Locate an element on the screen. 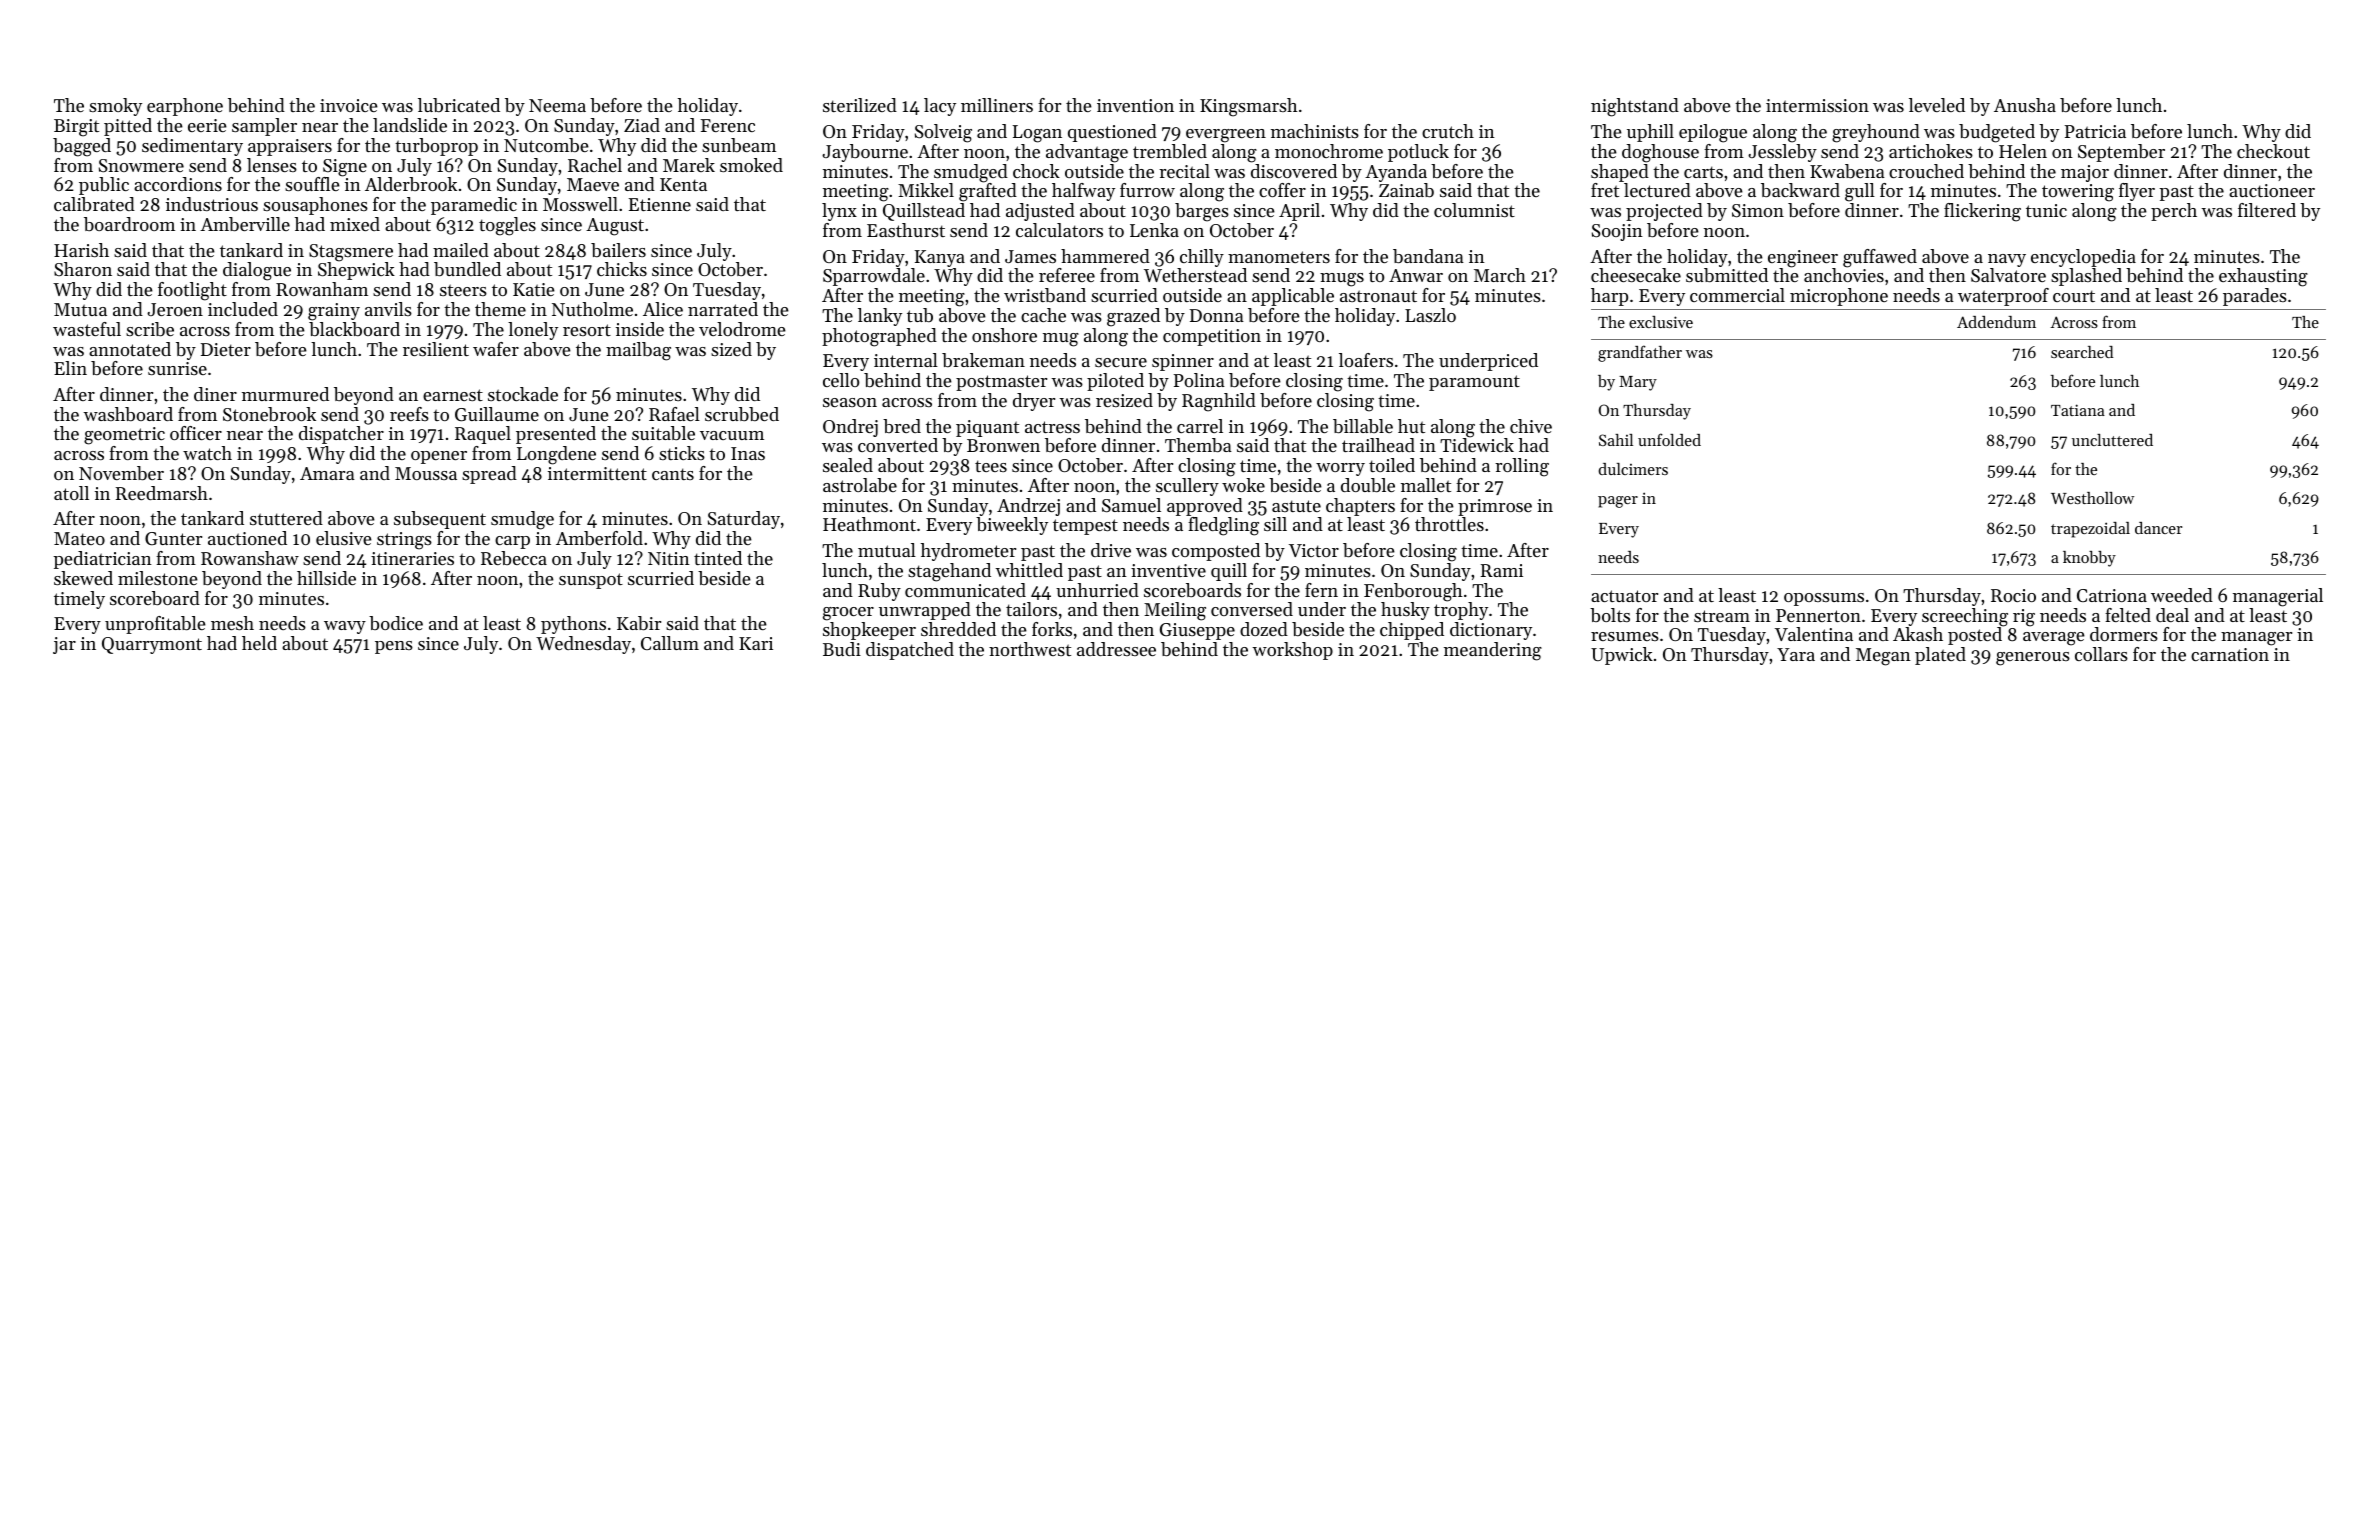 This screenshot has height=1540, width=2380. washboard is located at coordinates (128, 414).
